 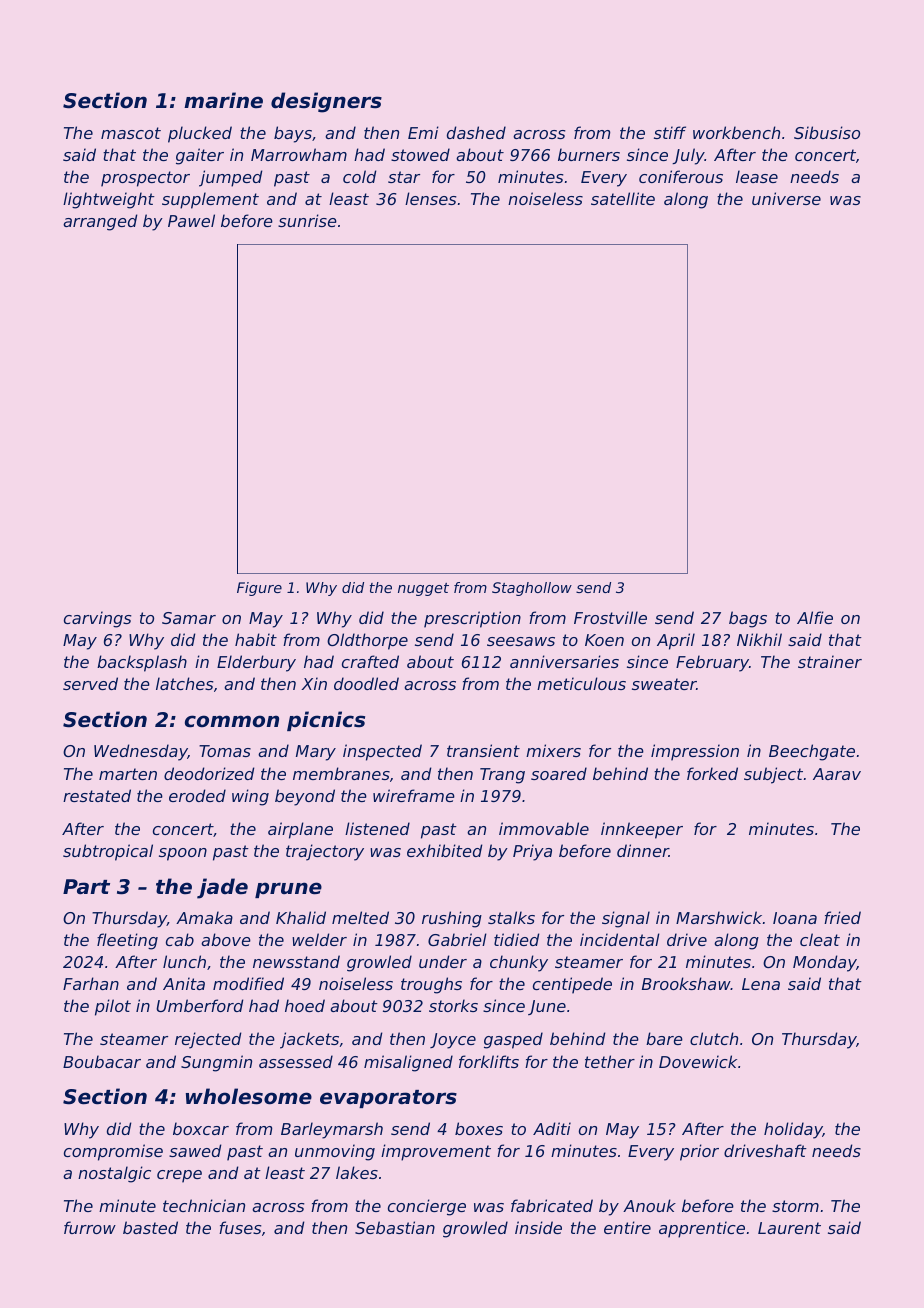 What do you see at coordinates (131, 133) in the screenshot?
I see `mascot` at bounding box center [131, 133].
